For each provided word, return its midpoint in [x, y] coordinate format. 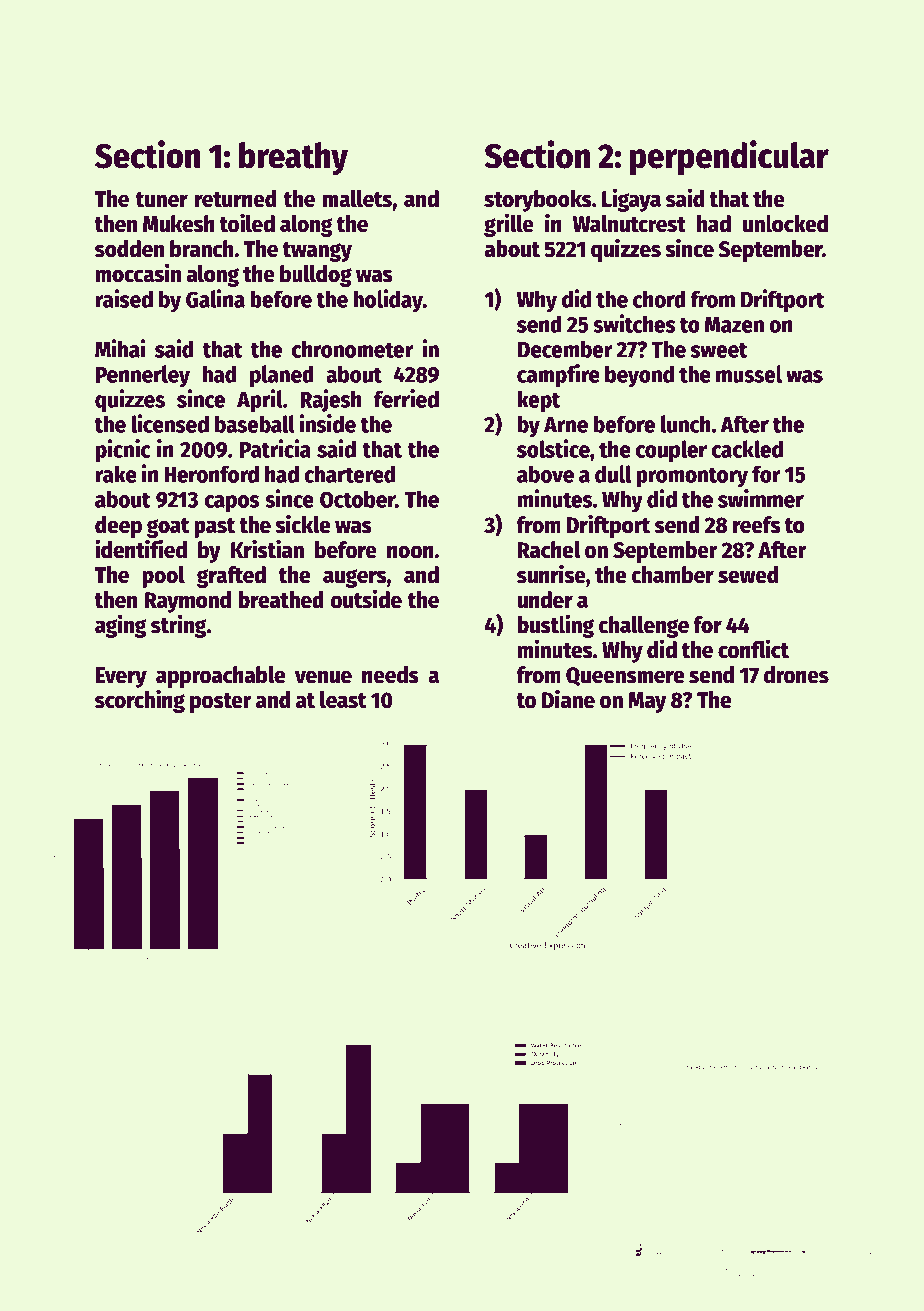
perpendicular [729, 158]
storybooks [538, 201]
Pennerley [143, 376]
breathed [281, 600]
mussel [749, 374]
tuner [162, 200]
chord [659, 299]
